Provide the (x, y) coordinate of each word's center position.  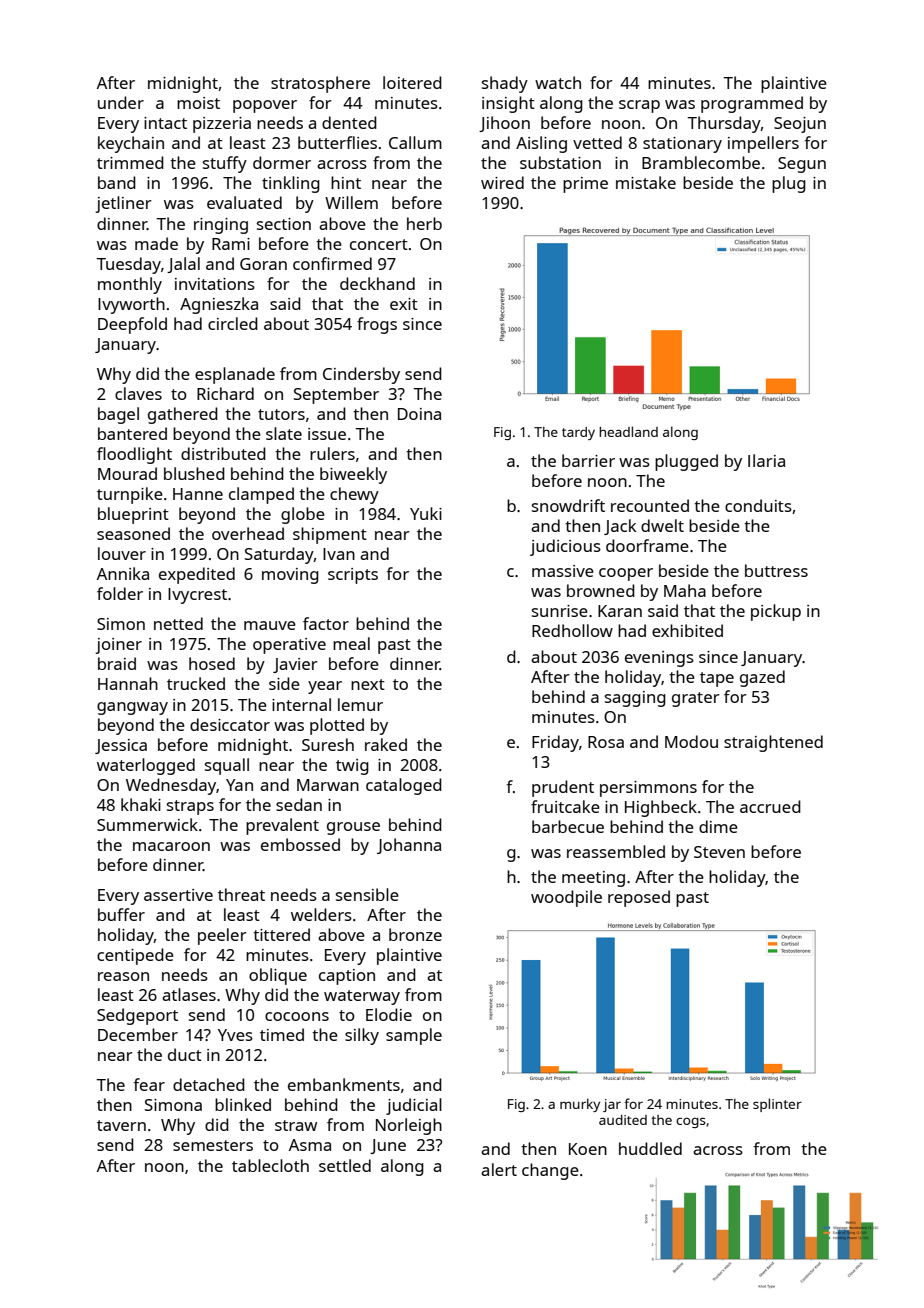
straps (190, 807)
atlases (189, 994)
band (117, 182)
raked (386, 744)
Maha (685, 590)
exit (404, 304)
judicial (414, 1106)
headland (628, 431)
